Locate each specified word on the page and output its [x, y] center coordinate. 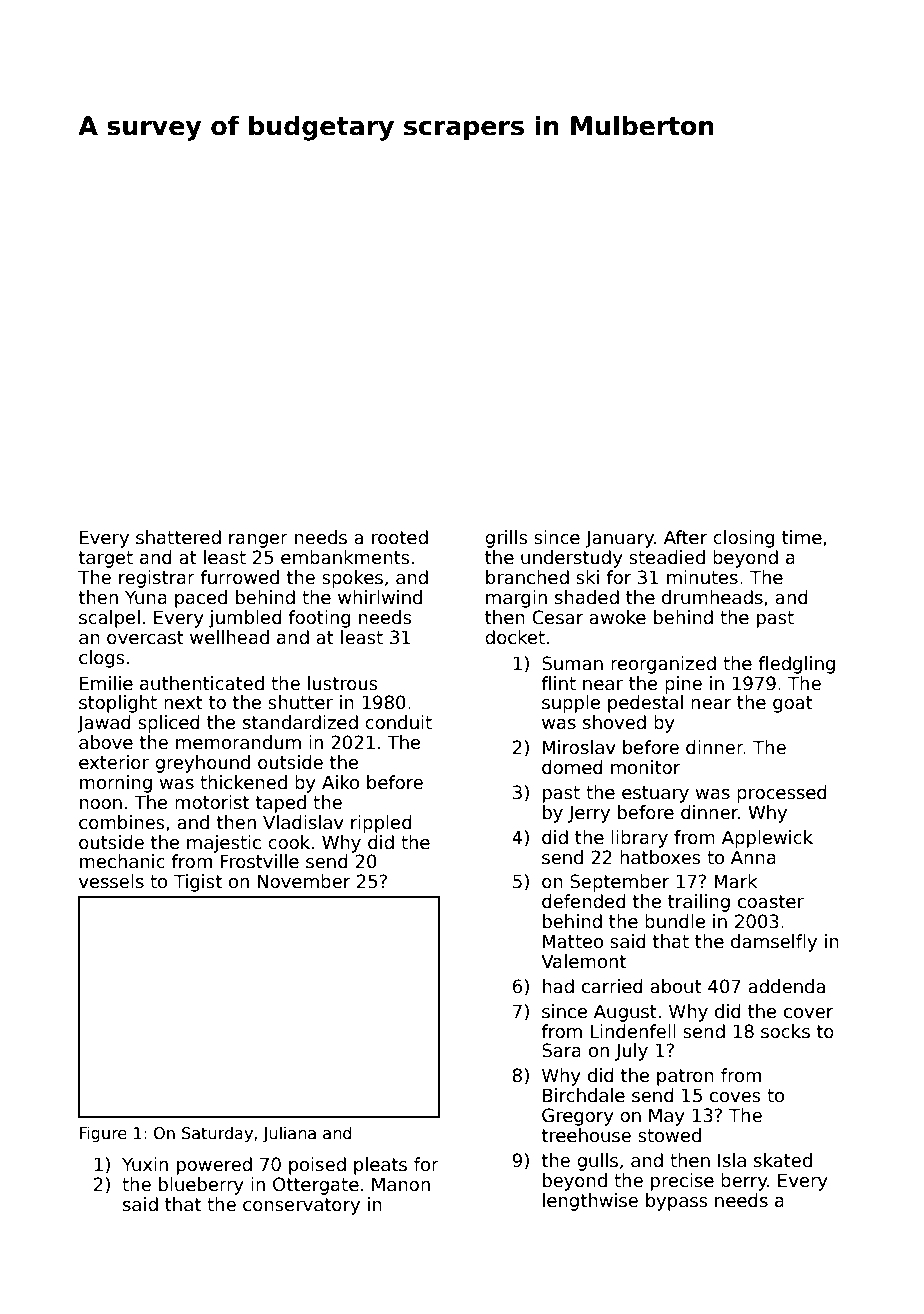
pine [683, 685]
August [625, 1013]
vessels [111, 881]
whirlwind [380, 597]
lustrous [343, 683]
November [304, 881]
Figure [103, 1134]
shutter [300, 702]
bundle [675, 921]
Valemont [583, 961]
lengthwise [590, 1202]
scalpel [109, 619]
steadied [667, 557]
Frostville [259, 861]
